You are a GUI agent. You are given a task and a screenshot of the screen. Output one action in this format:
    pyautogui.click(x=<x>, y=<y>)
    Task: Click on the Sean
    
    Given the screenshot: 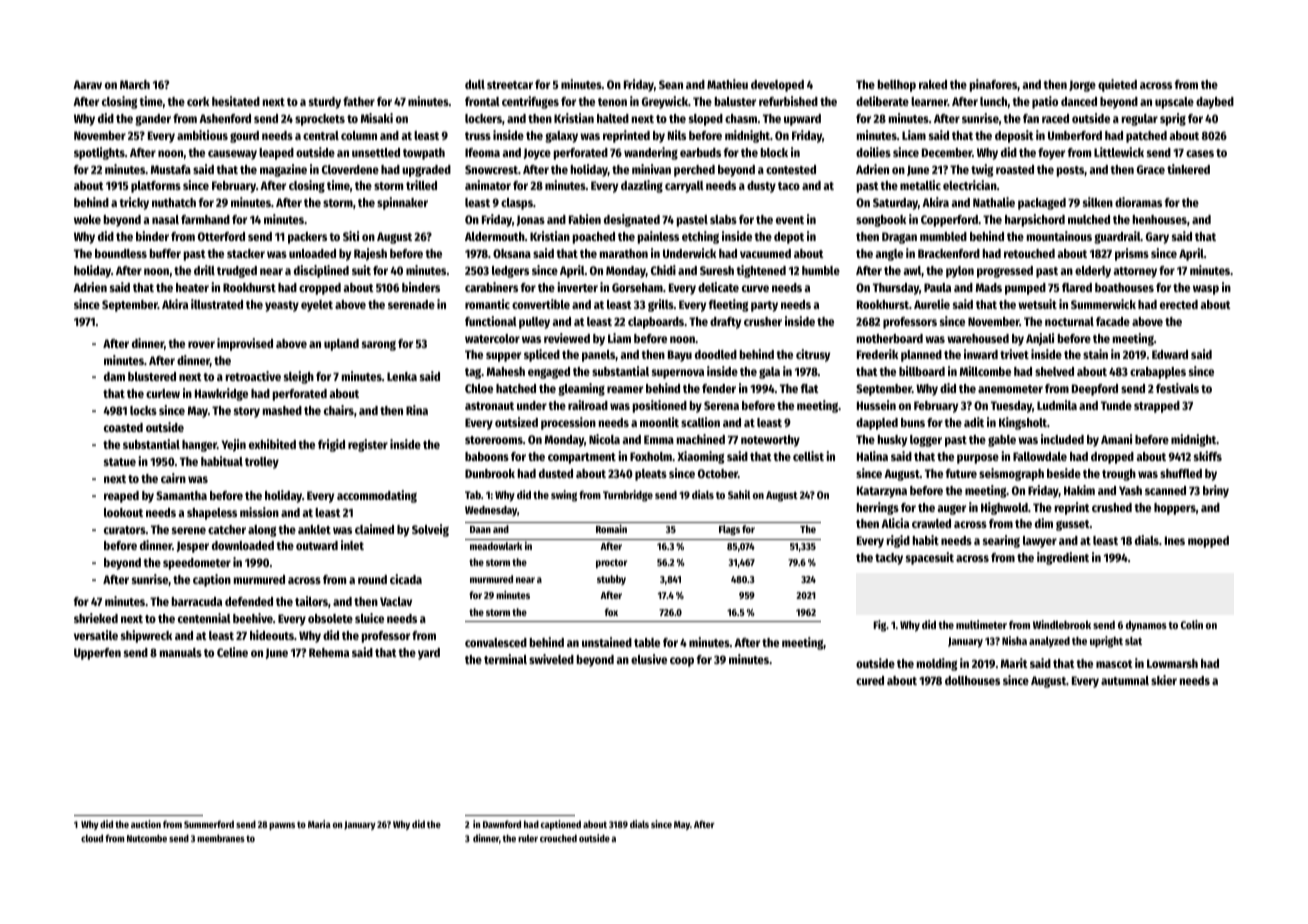 What is the action you would take?
    pyautogui.click(x=671, y=84)
